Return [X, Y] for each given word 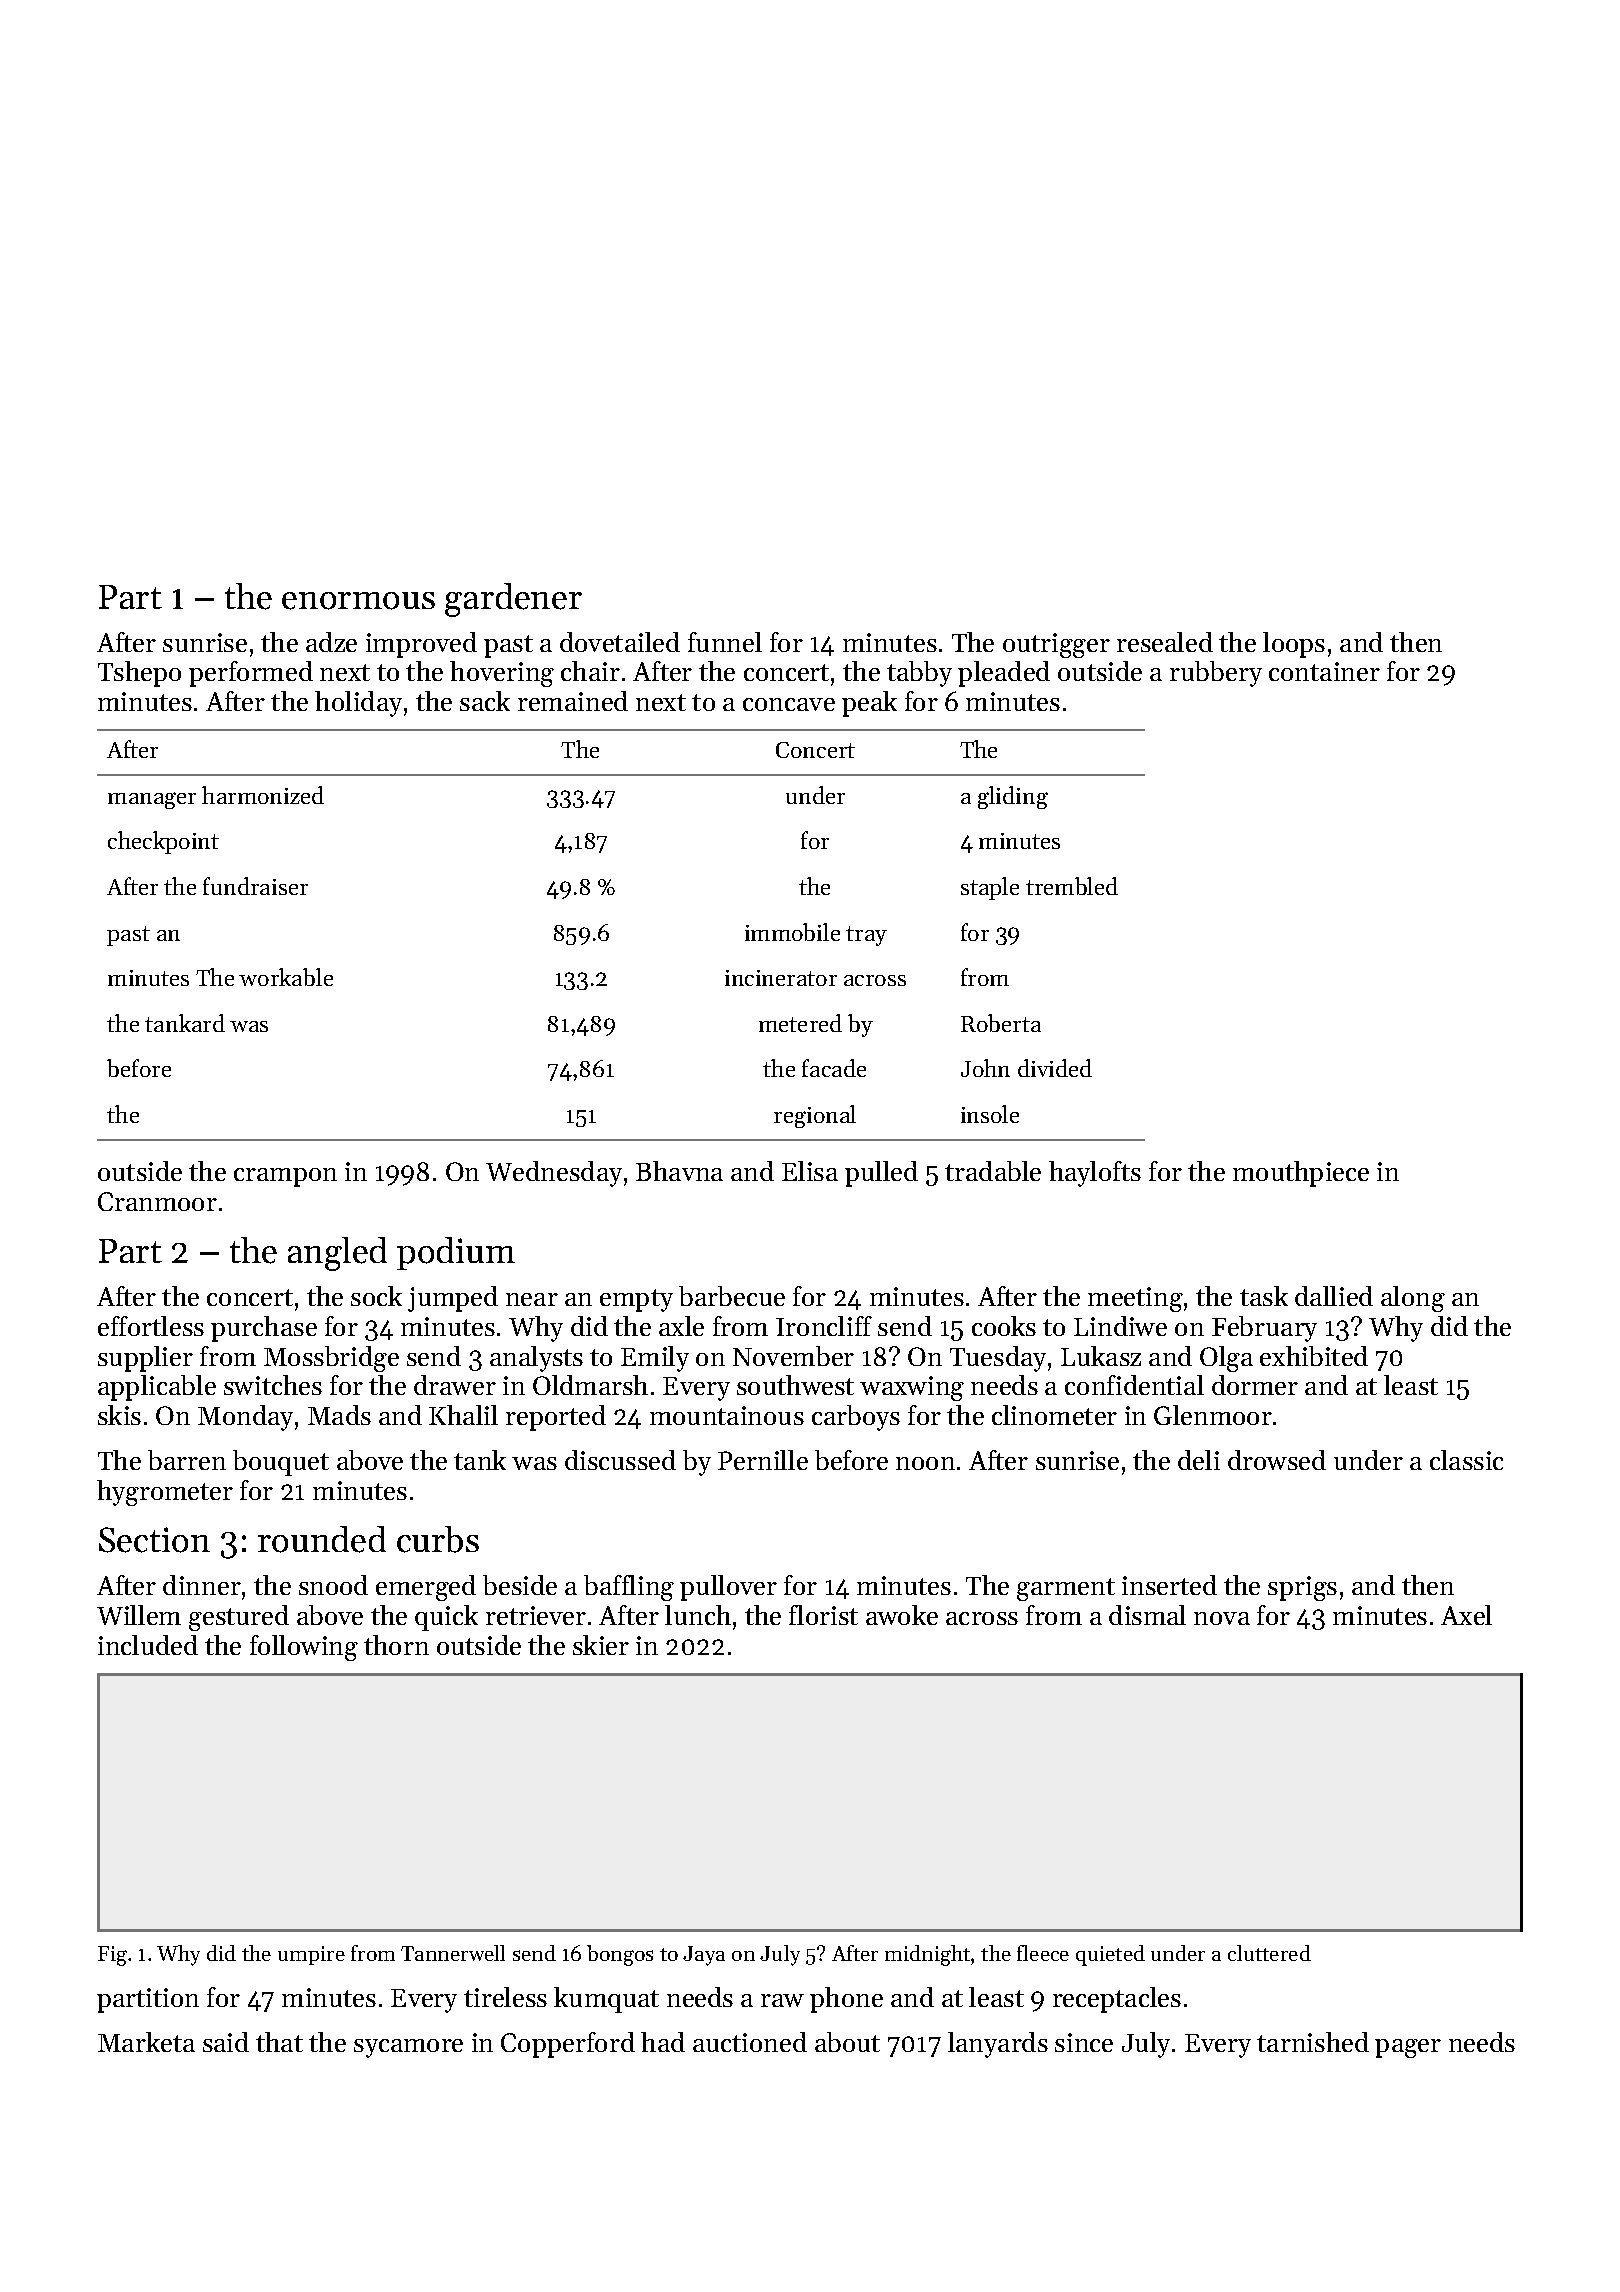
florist [823, 1615]
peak [869, 704]
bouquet [281, 1463]
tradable [993, 1171]
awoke [902, 1615]
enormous [358, 601]
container [1324, 671]
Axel [1466, 1615]
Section [154, 1540]
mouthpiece [1301, 1174]
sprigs [1302, 1588]
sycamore [408, 2048]
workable [286, 977]
